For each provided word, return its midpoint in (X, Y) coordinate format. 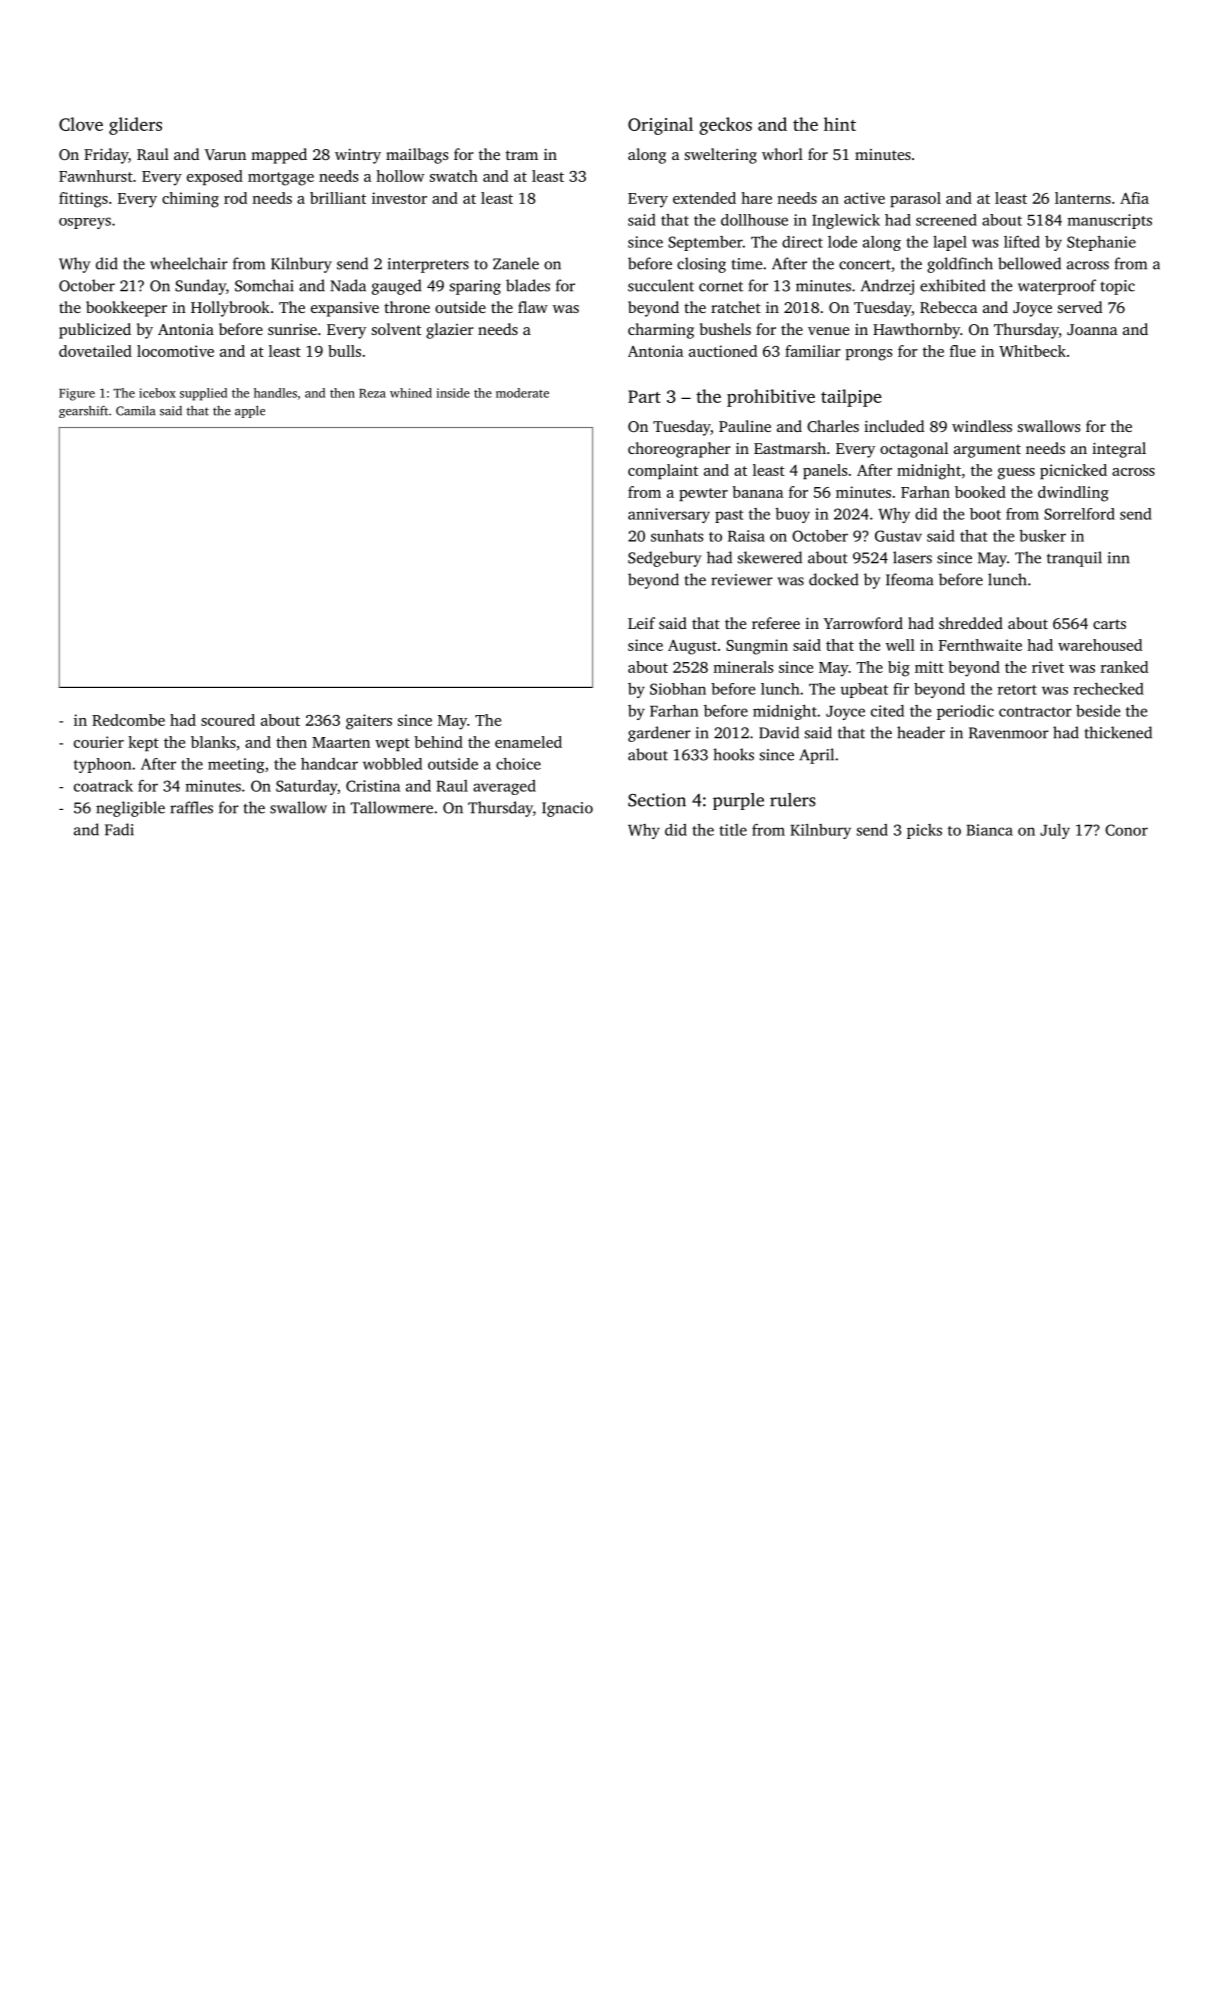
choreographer (679, 450)
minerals (743, 667)
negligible (130, 809)
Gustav (898, 536)
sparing (475, 287)
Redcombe (128, 720)
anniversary (669, 515)
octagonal (914, 450)
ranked (1124, 667)
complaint (663, 471)
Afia (1134, 198)
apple (250, 412)
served (1080, 307)
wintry (358, 156)
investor (399, 198)
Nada (348, 285)
